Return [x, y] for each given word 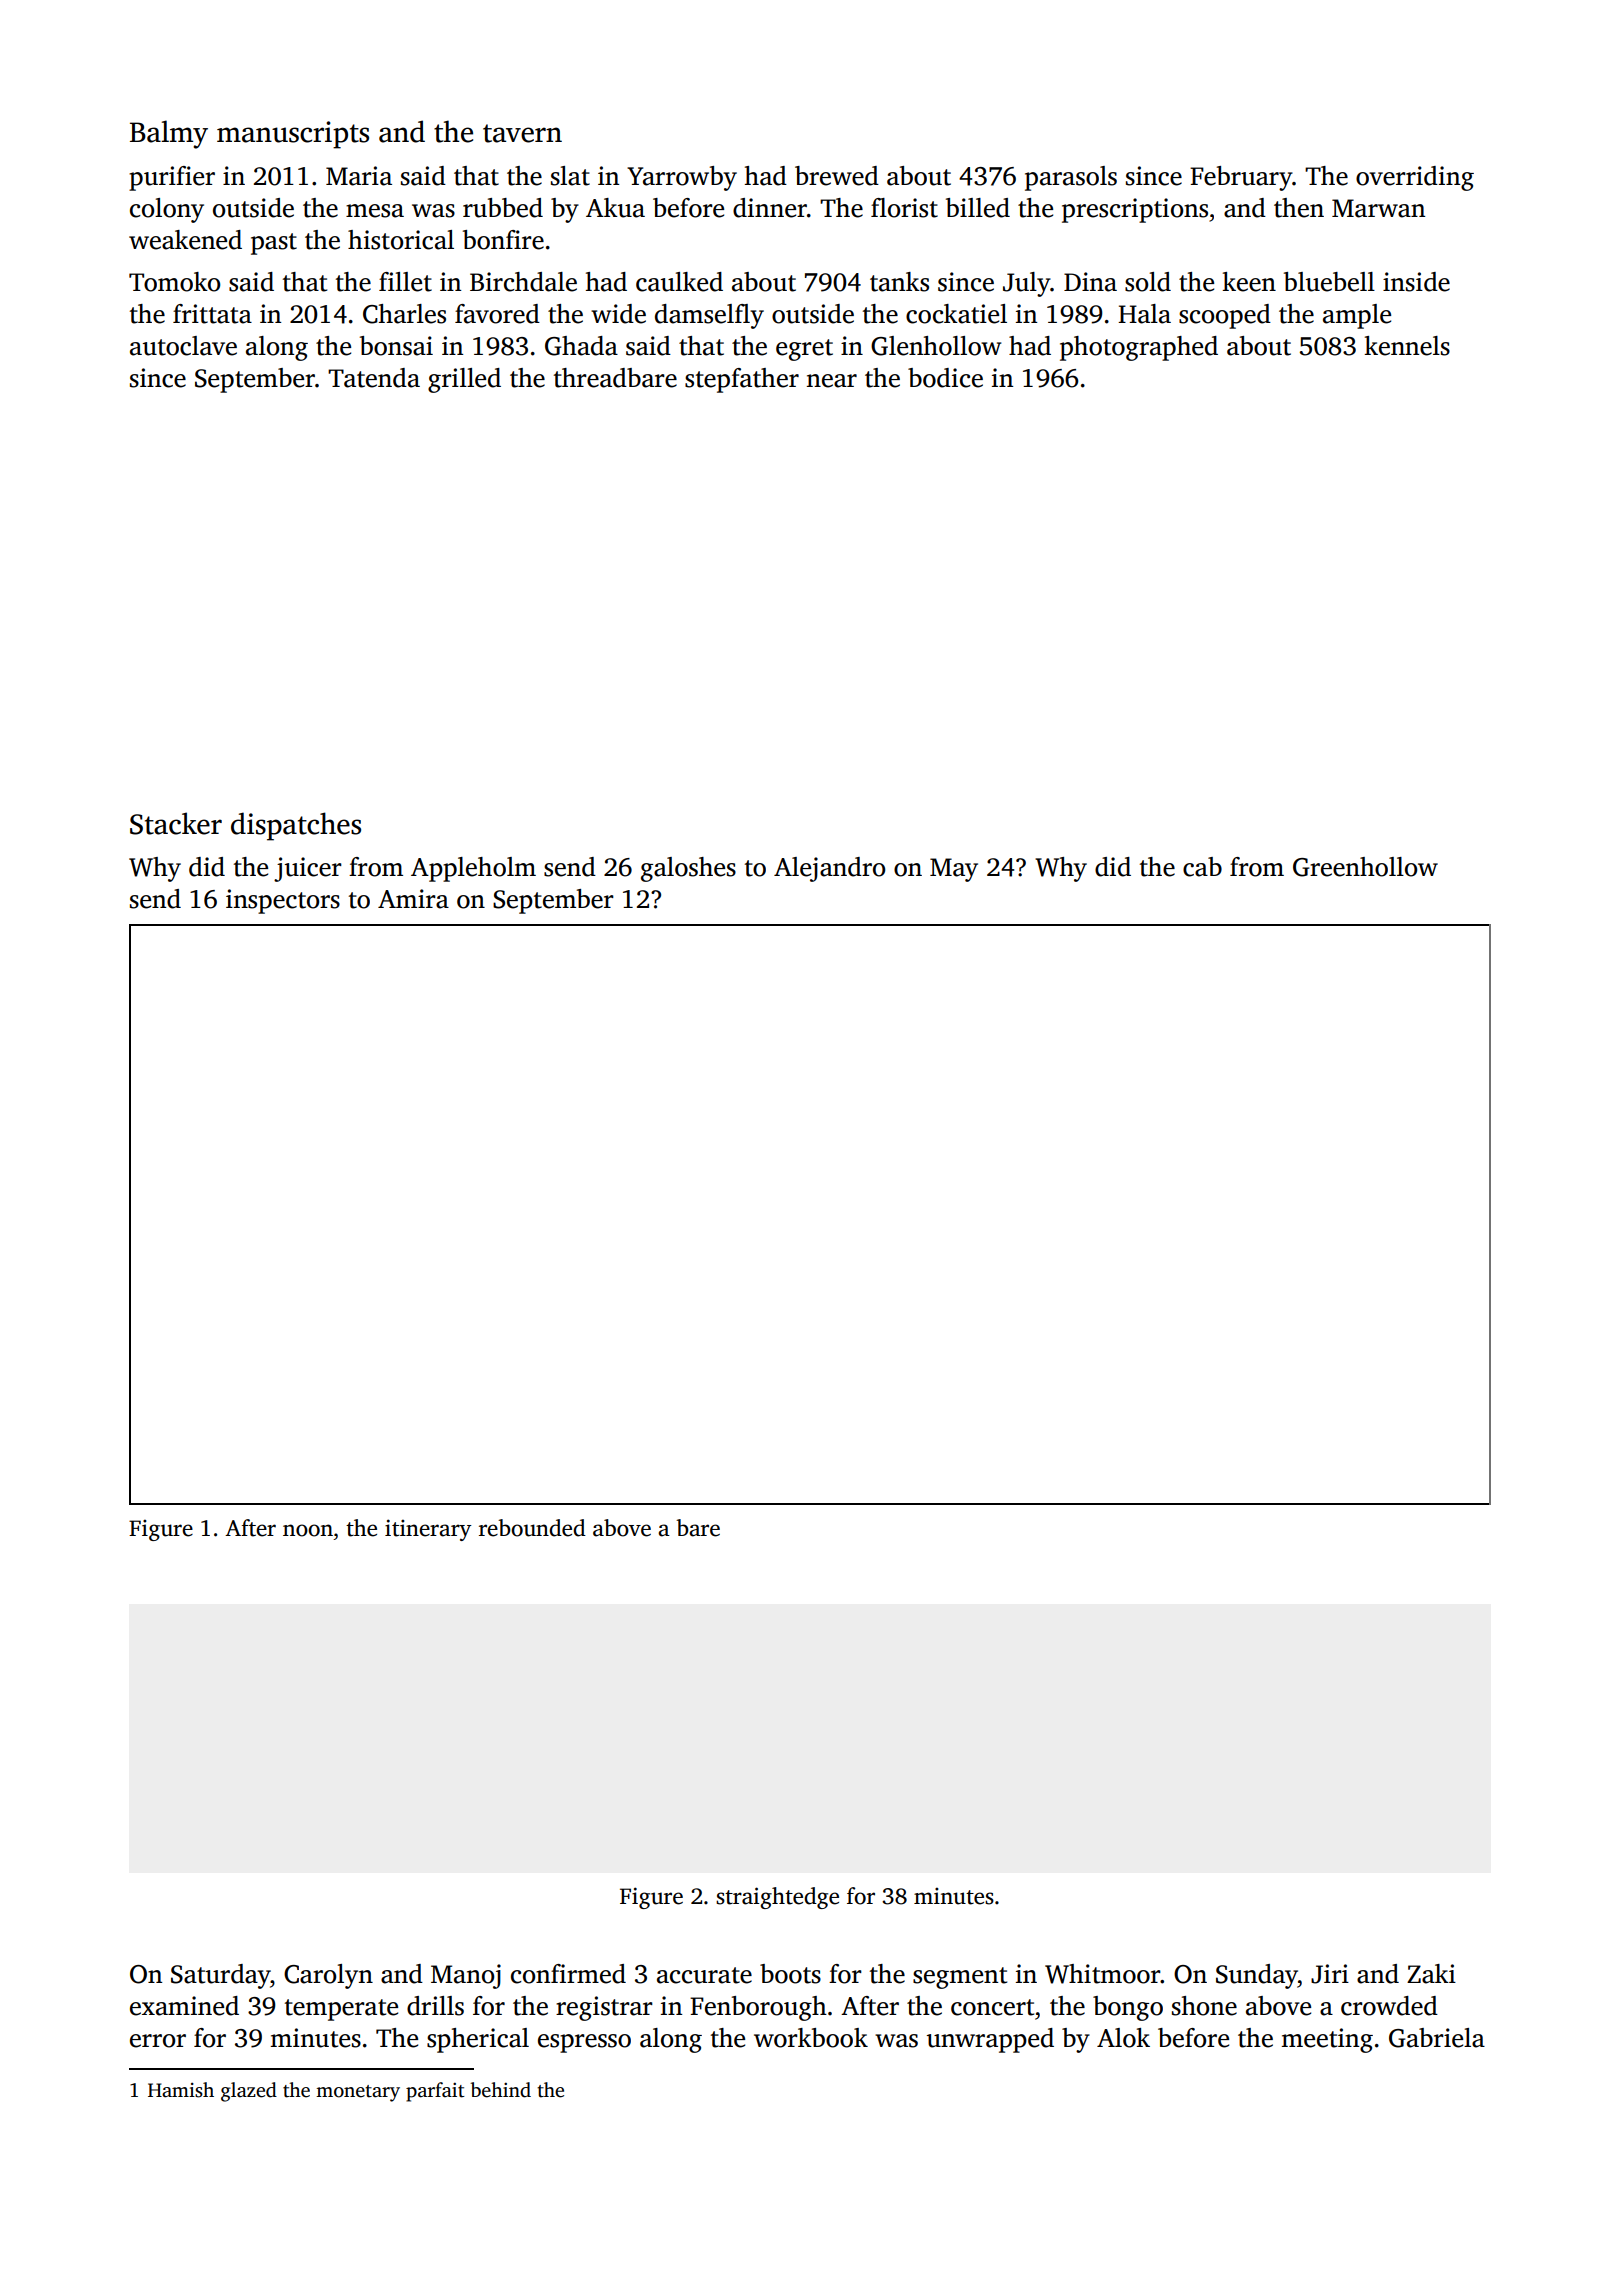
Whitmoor [1103, 1974]
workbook [811, 2038]
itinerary [428, 1530]
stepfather [742, 380]
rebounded [532, 1528]
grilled [464, 380]
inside [1416, 282]
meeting [1327, 2040]
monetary [358, 2093]
